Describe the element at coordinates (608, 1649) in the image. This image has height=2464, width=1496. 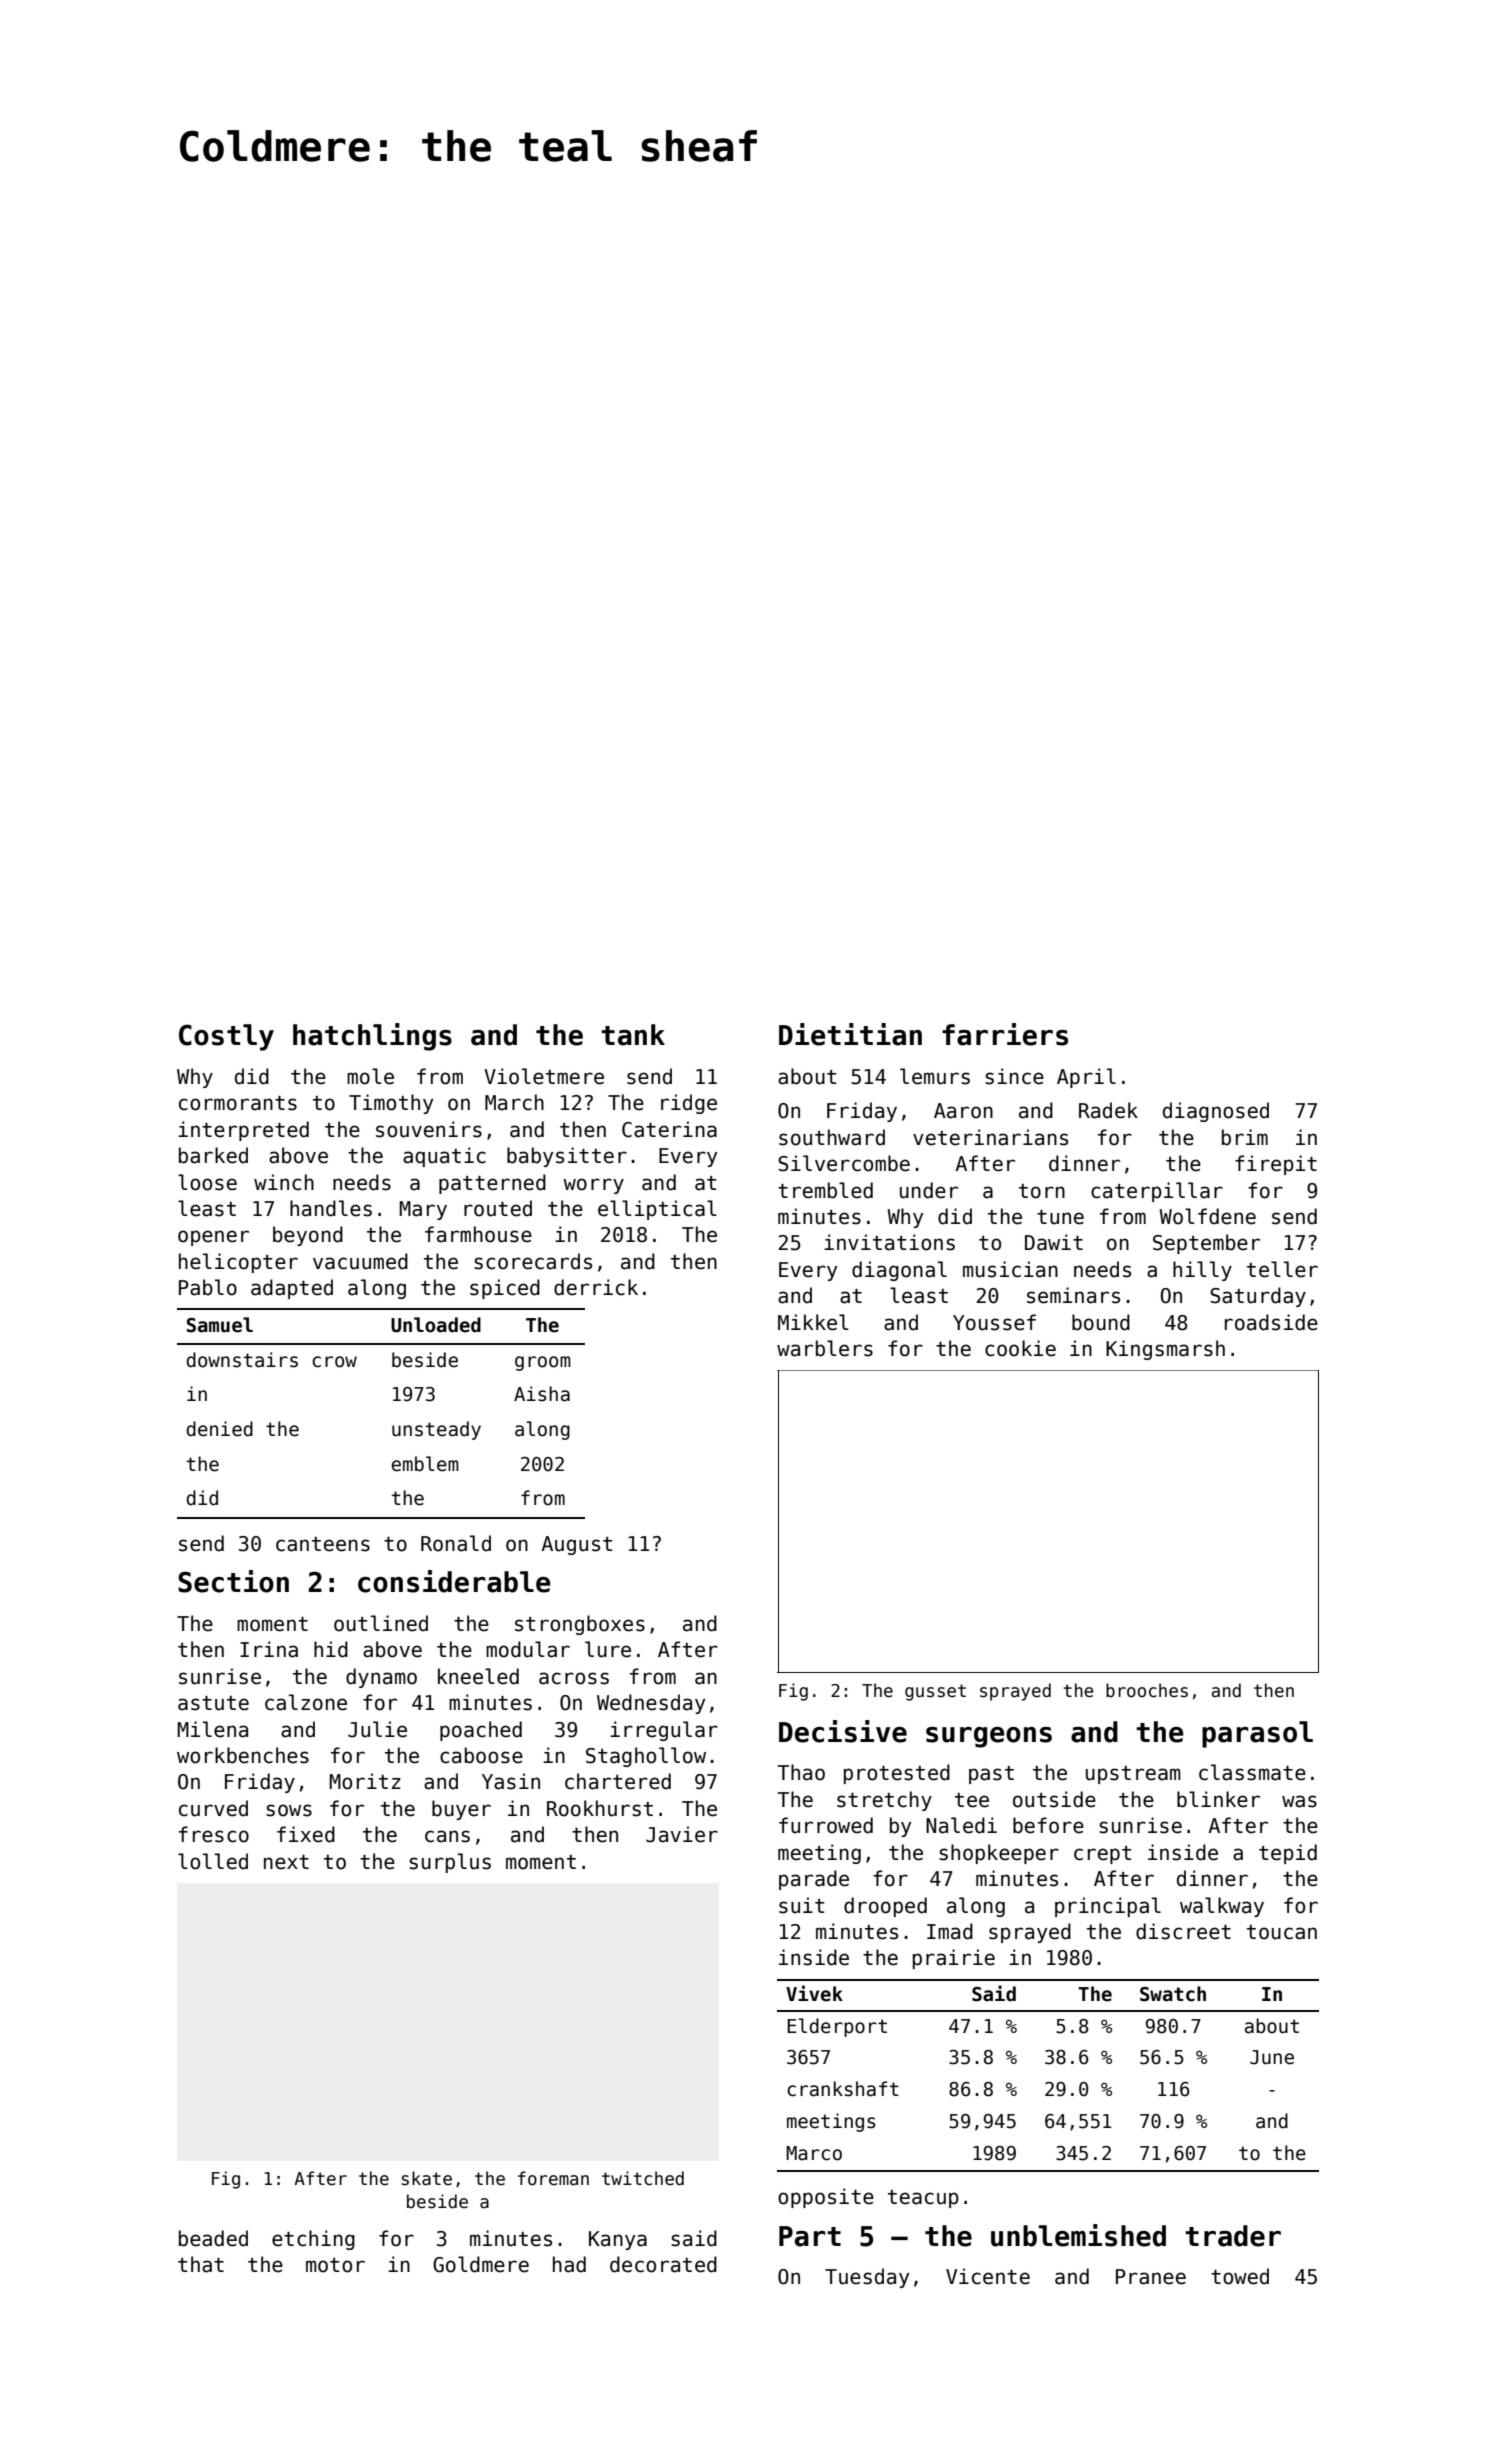
I see `lure` at that location.
